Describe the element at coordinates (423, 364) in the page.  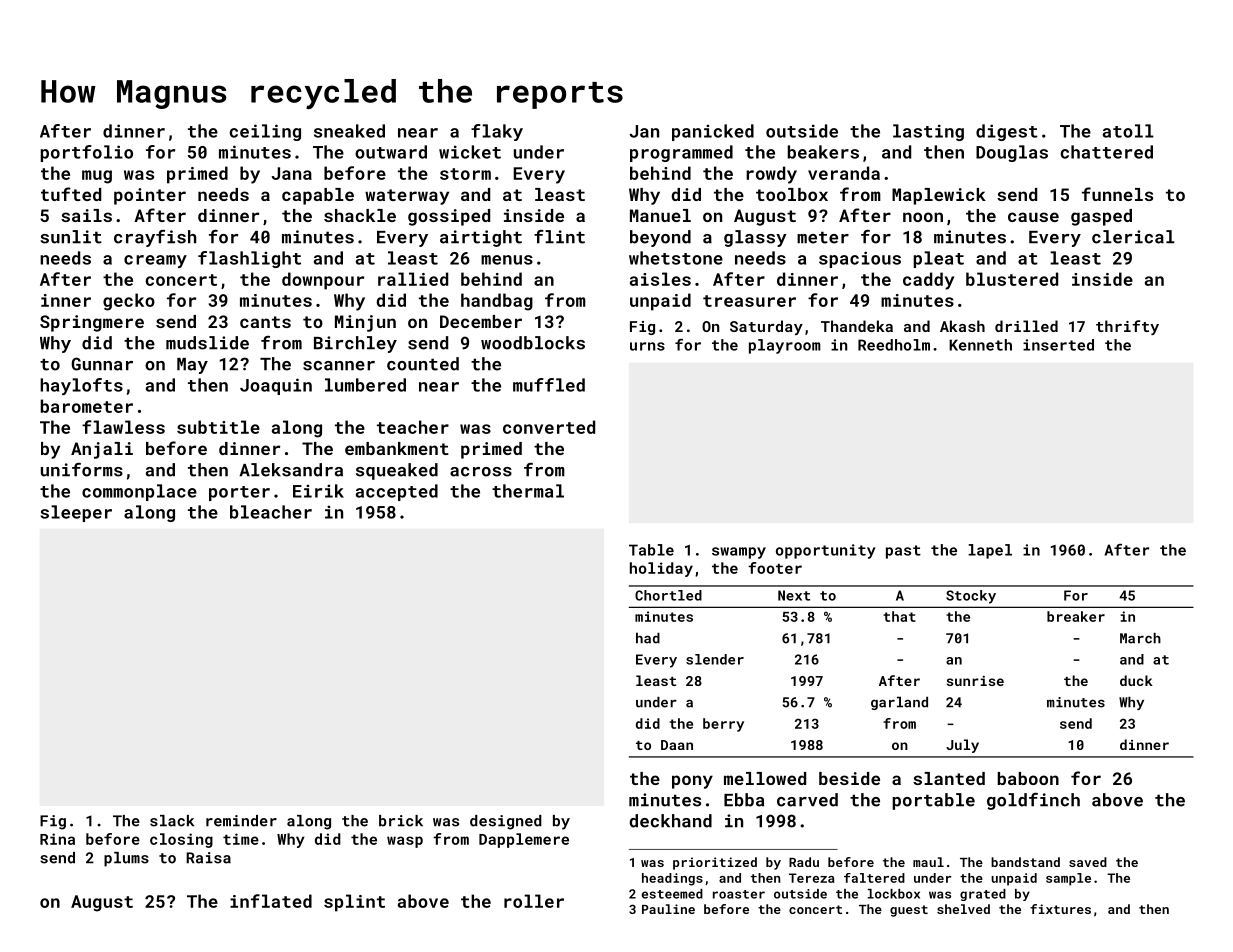
I see `counted` at that location.
